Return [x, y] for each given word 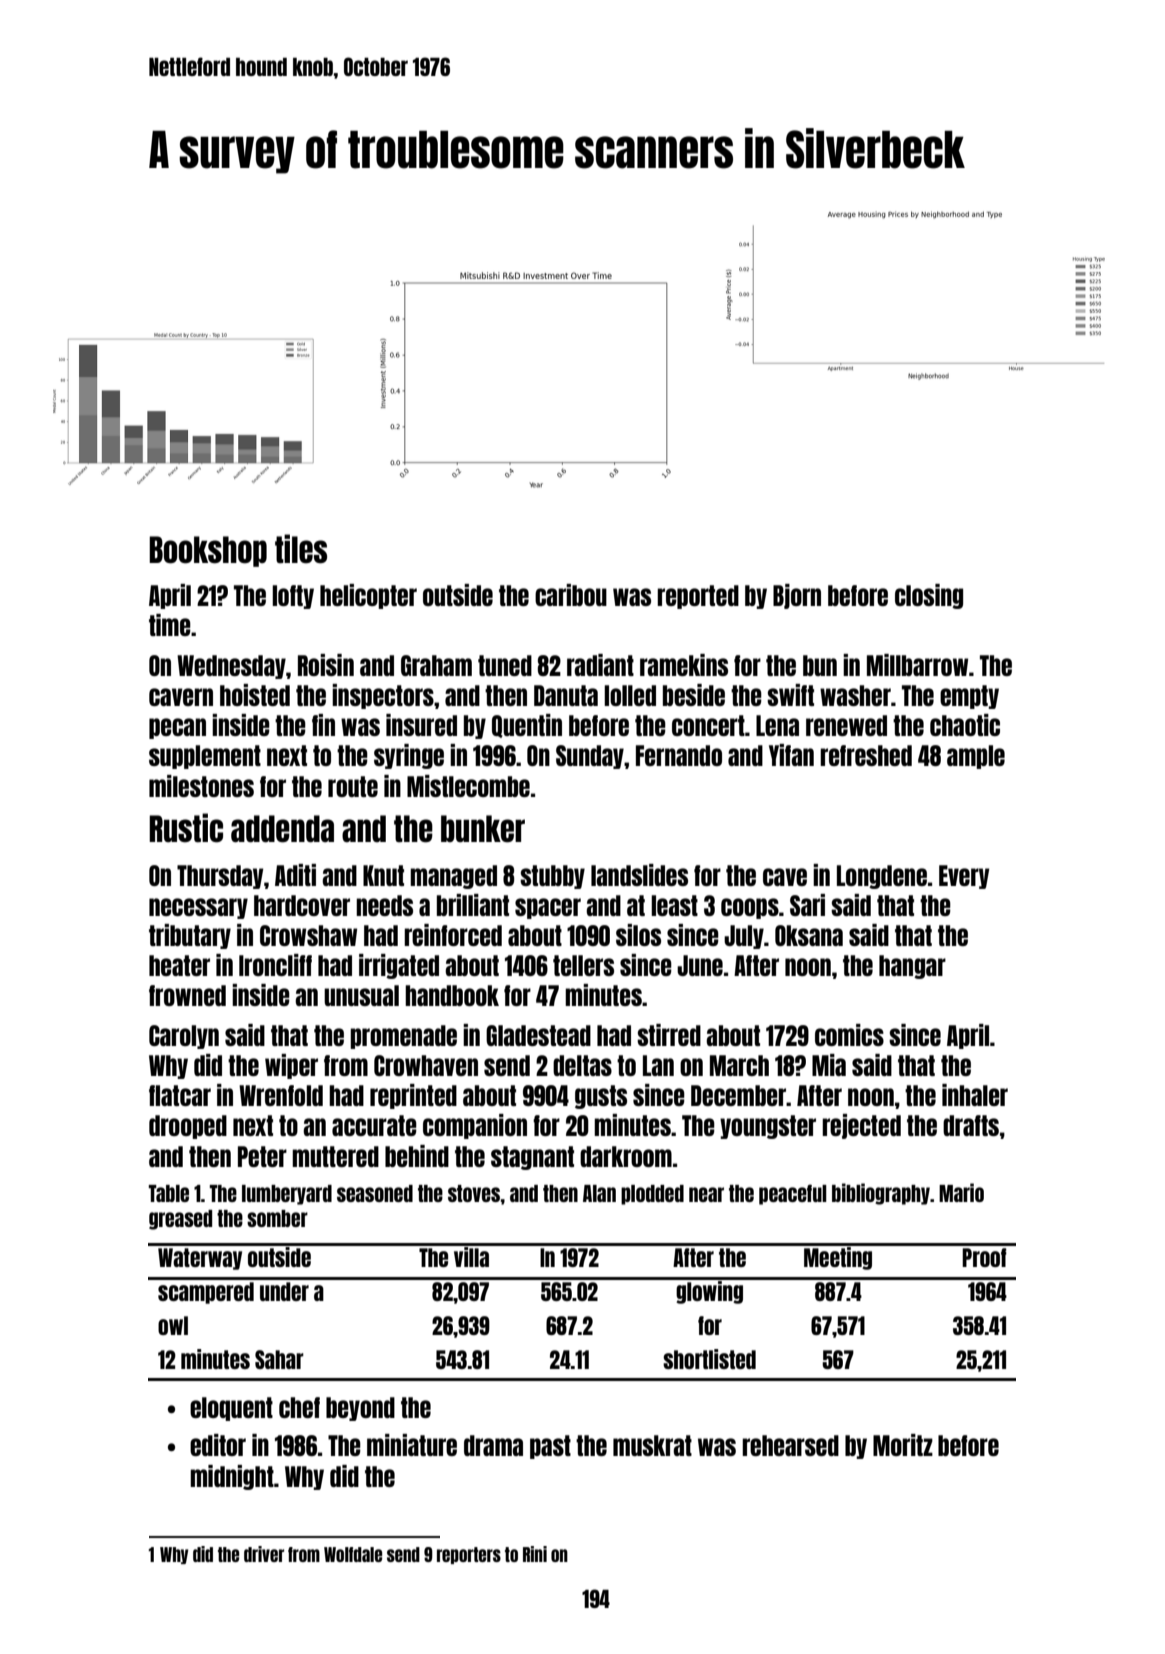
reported [698, 597]
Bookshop [208, 551]
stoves [474, 1193]
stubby [552, 877]
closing [929, 596]
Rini [535, 1554]
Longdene [882, 877]
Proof [984, 1257]
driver [264, 1554]
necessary [198, 908]
